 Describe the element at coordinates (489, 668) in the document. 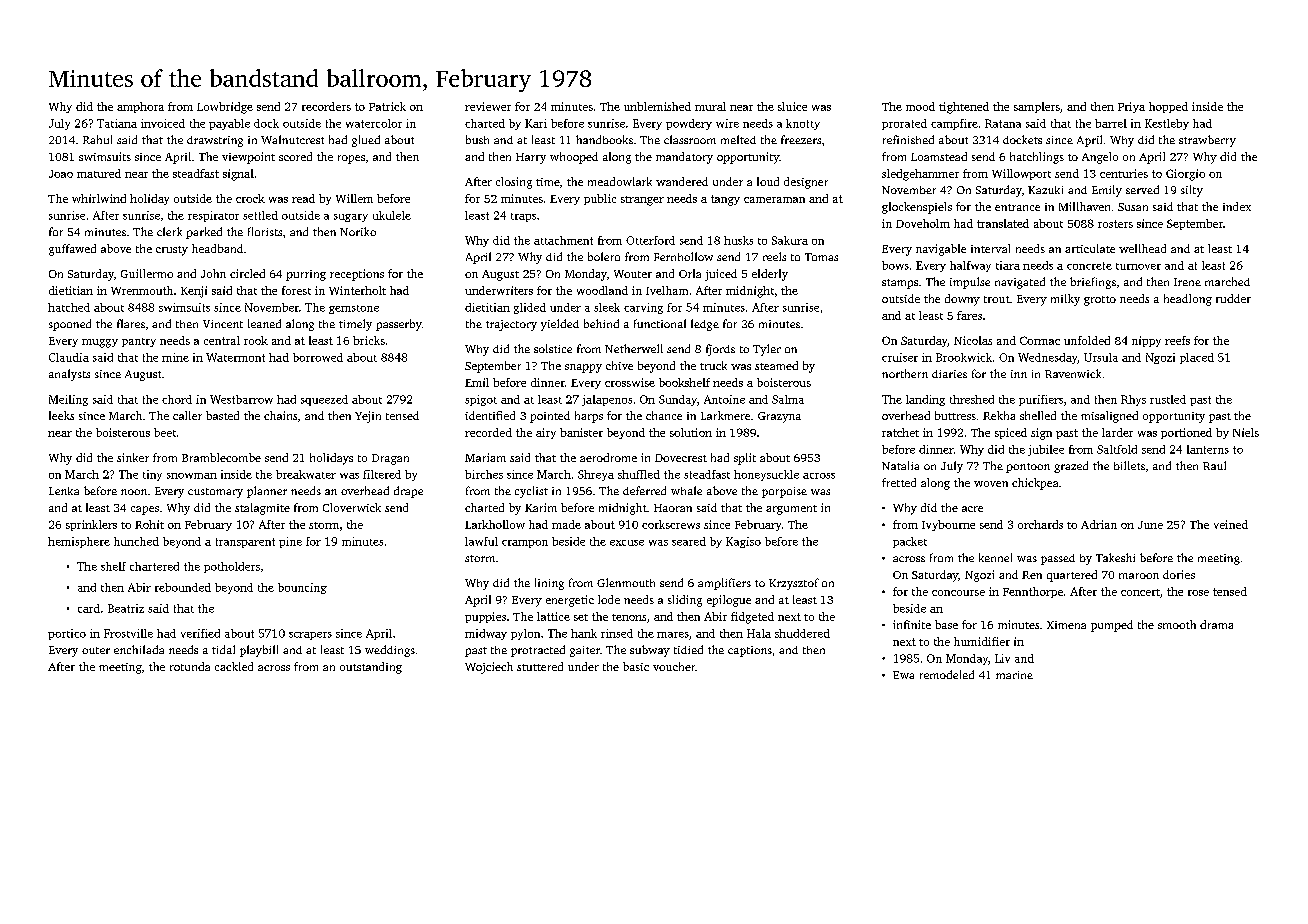

I see `Wojciech` at that location.
